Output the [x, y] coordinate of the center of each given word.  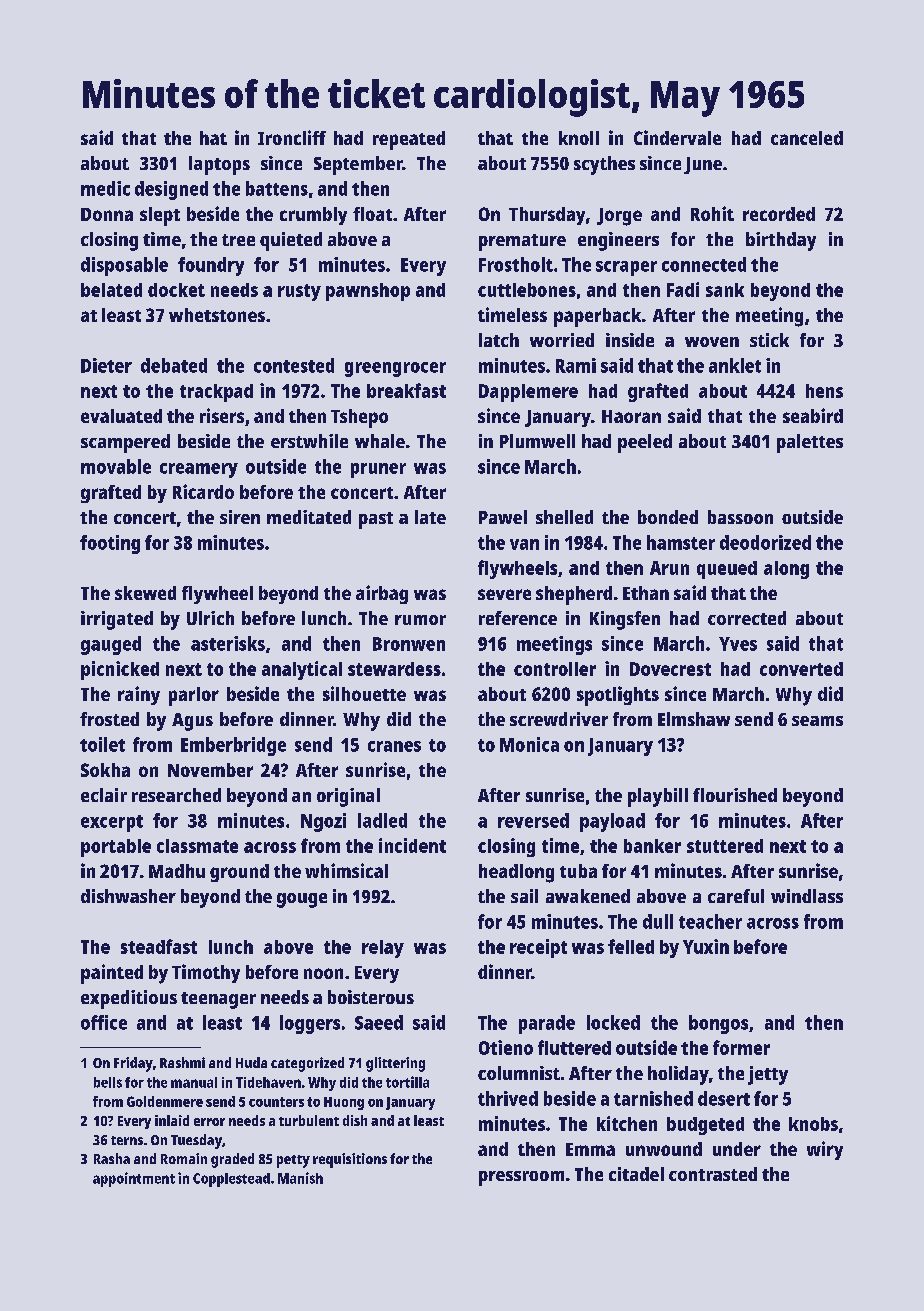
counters [276, 1102]
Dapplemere [528, 393]
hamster [681, 542]
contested [294, 365]
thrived [508, 1098]
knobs [813, 1124]
